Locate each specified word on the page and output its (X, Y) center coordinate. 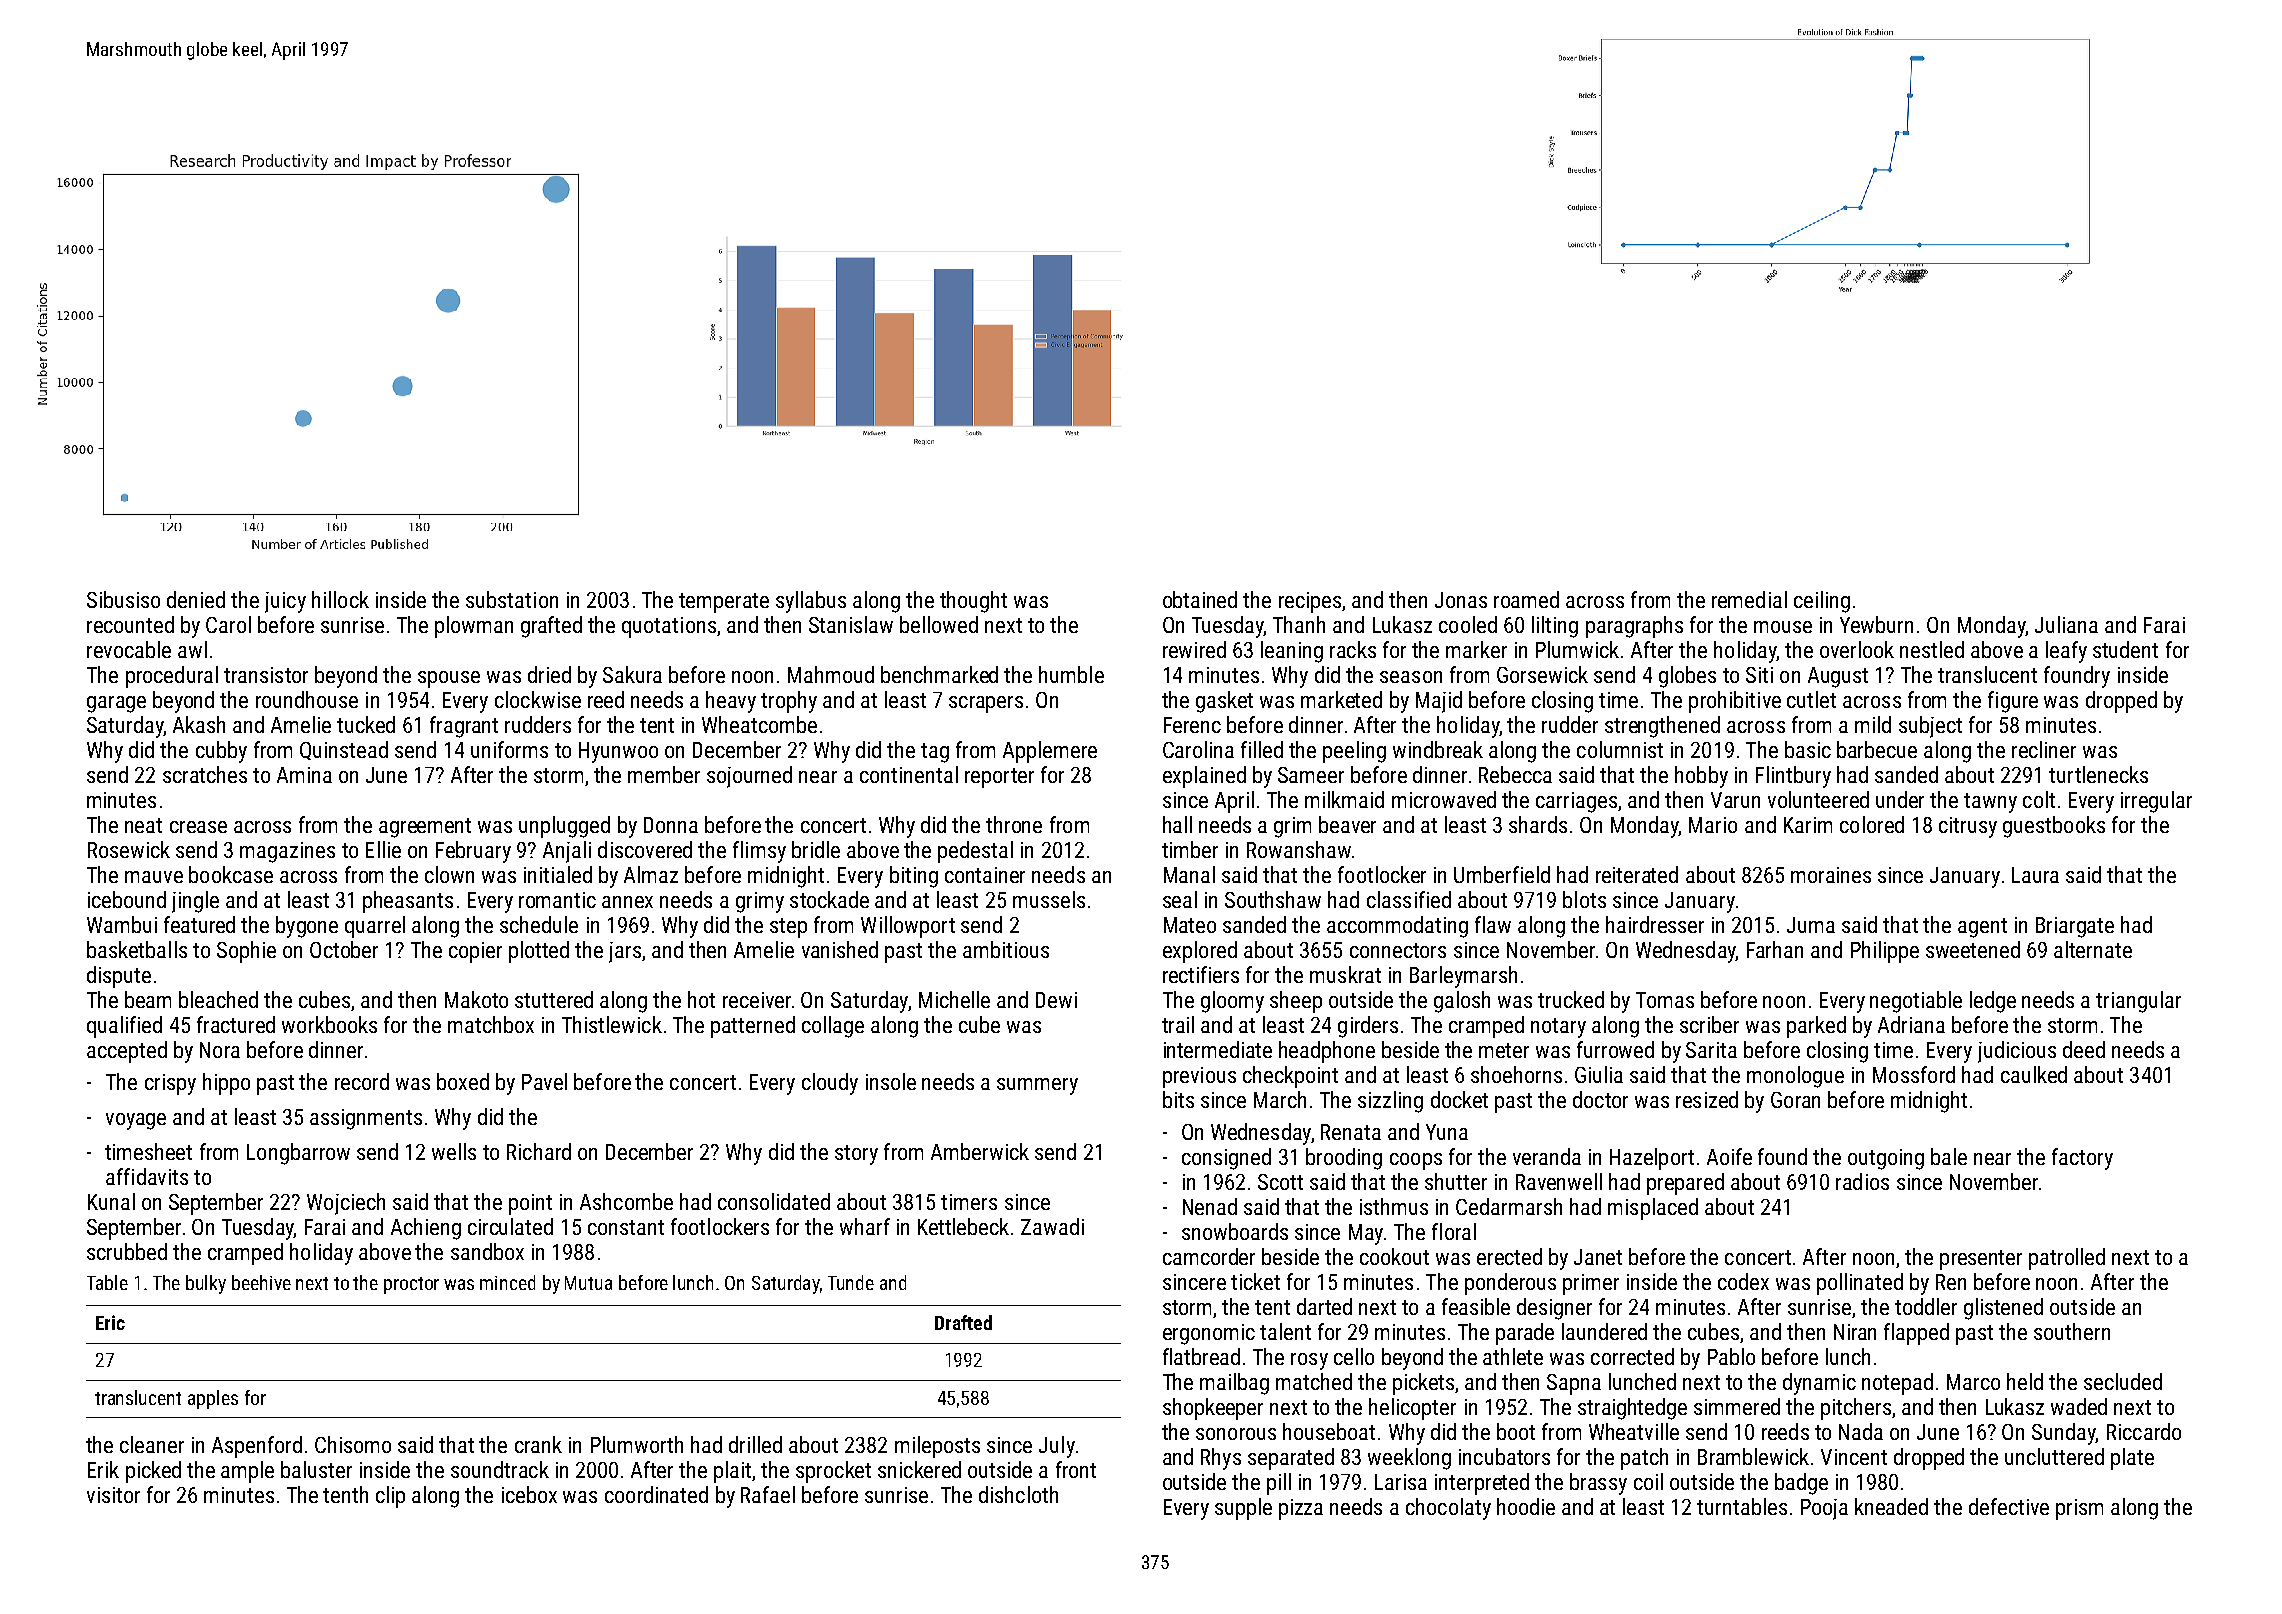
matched (1314, 1381)
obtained (1200, 599)
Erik (103, 1469)
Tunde (851, 1282)
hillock (340, 599)
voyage (136, 1121)
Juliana (2066, 624)
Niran (1855, 1332)
